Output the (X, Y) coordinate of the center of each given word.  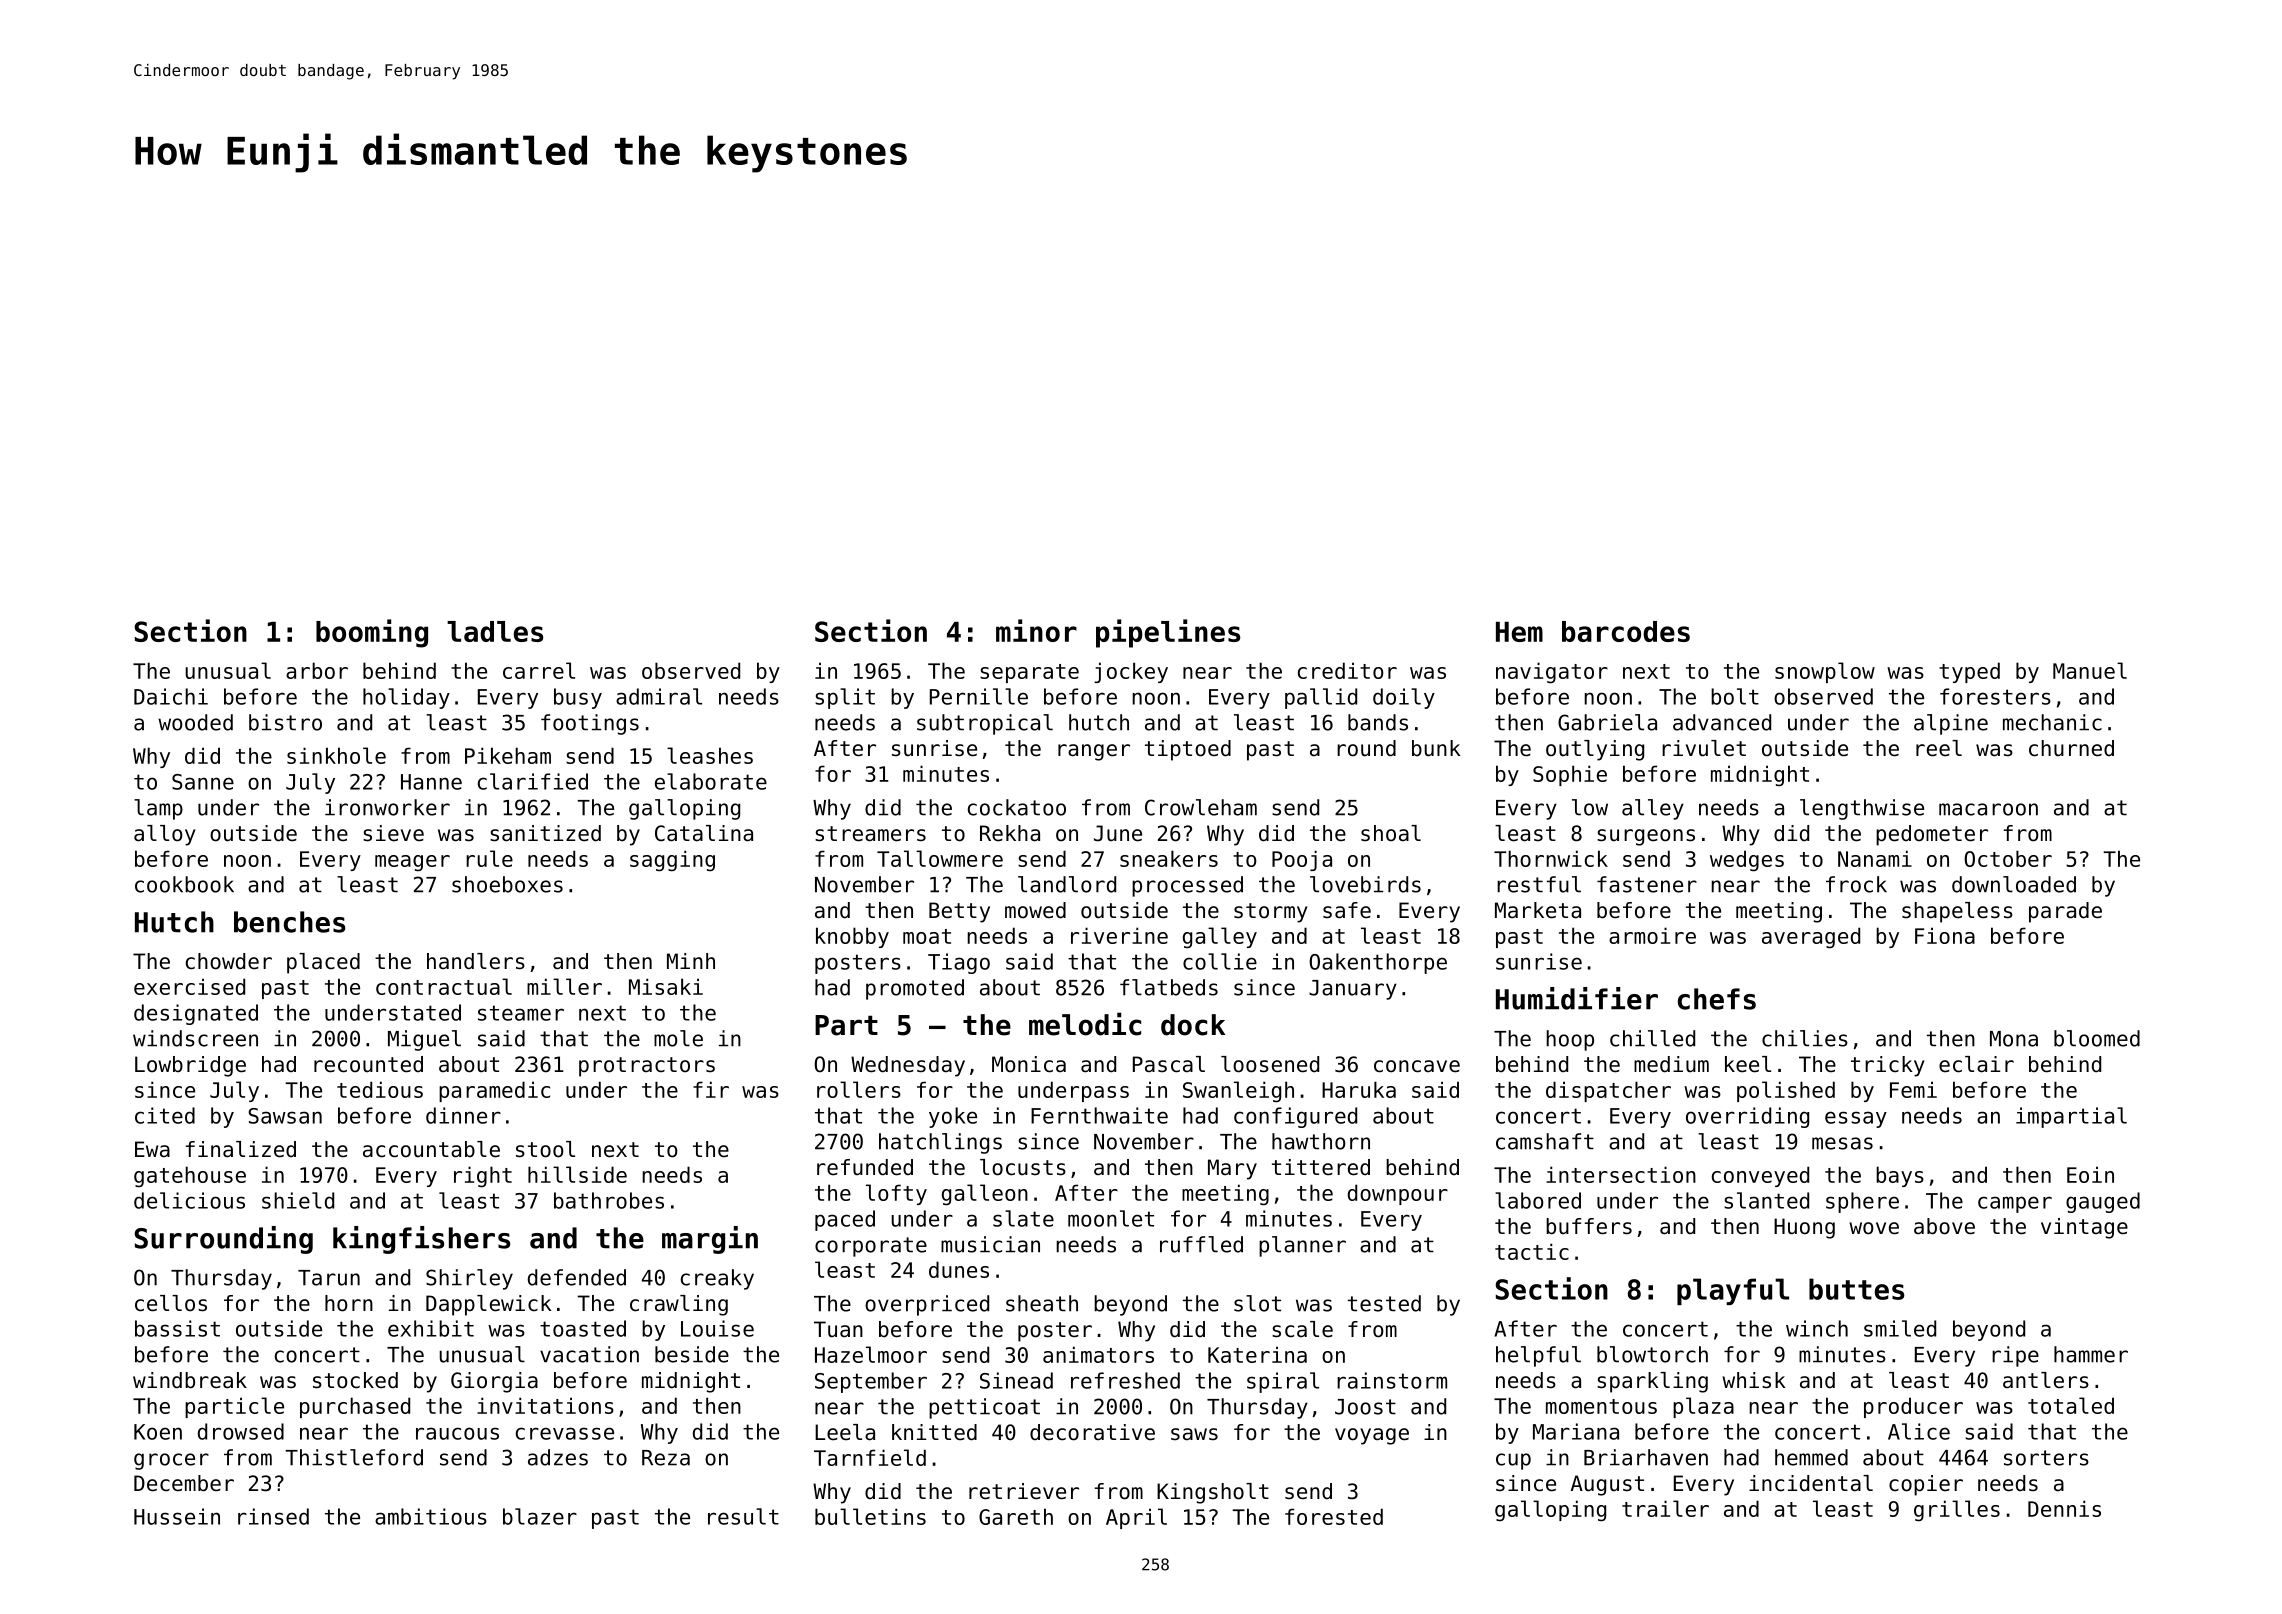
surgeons (1646, 837)
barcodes (1626, 631)
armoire (1652, 935)
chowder (229, 961)
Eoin (2090, 1174)
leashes (710, 755)
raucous (457, 1433)
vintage (2084, 1228)
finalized (241, 1149)
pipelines (1168, 633)
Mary (1232, 1169)
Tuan (838, 1329)
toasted (583, 1328)
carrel (539, 670)
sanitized (545, 833)
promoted (915, 989)
